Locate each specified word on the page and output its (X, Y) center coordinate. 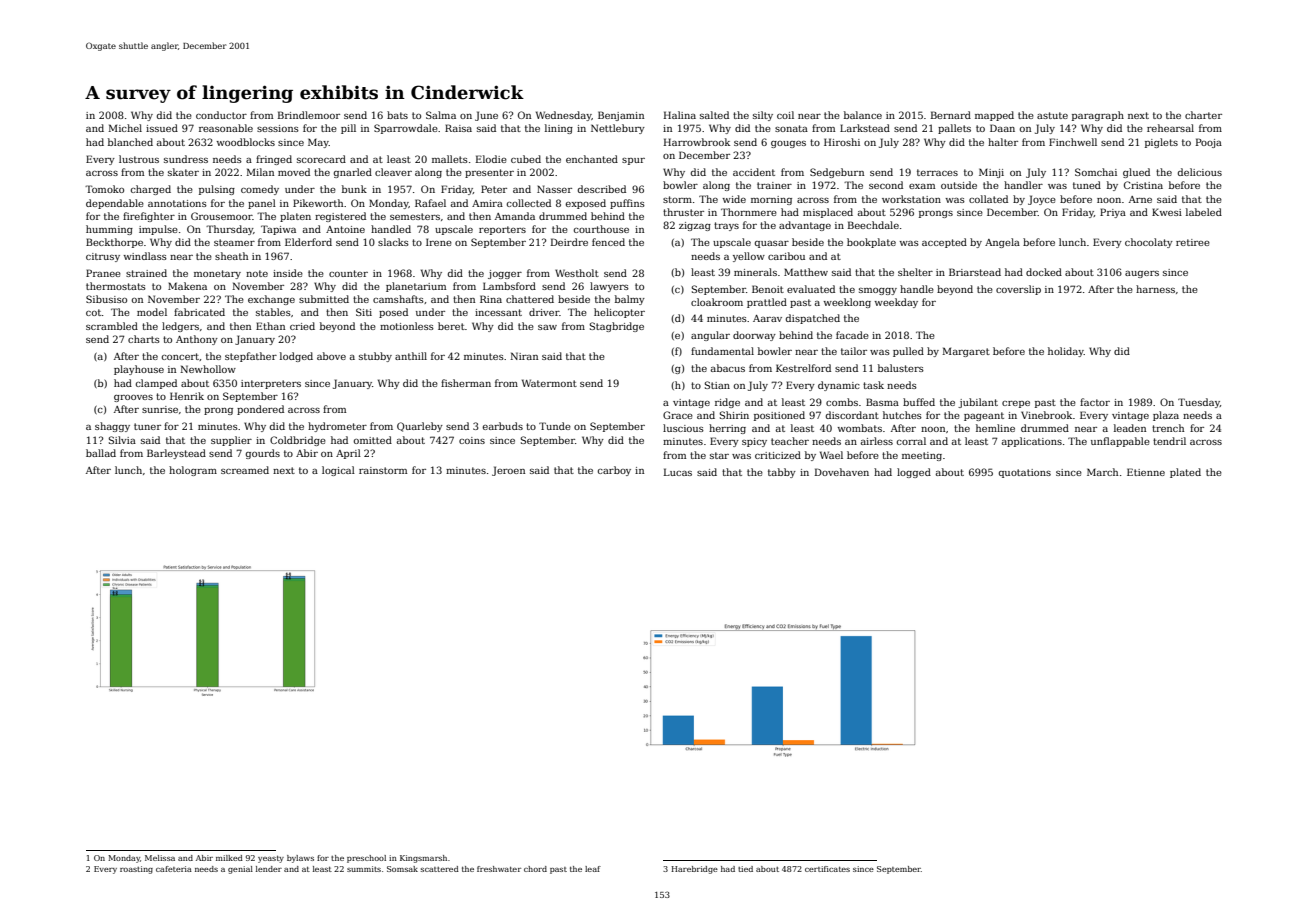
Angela (1002, 243)
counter (348, 273)
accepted (944, 243)
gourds (262, 454)
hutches (902, 415)
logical (338, 471)
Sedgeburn (837, 173)
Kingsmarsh (423, 859)
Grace (678, 415)
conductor (221, 115)
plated (1185, 473)
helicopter (619, 313)
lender (269, 869)
